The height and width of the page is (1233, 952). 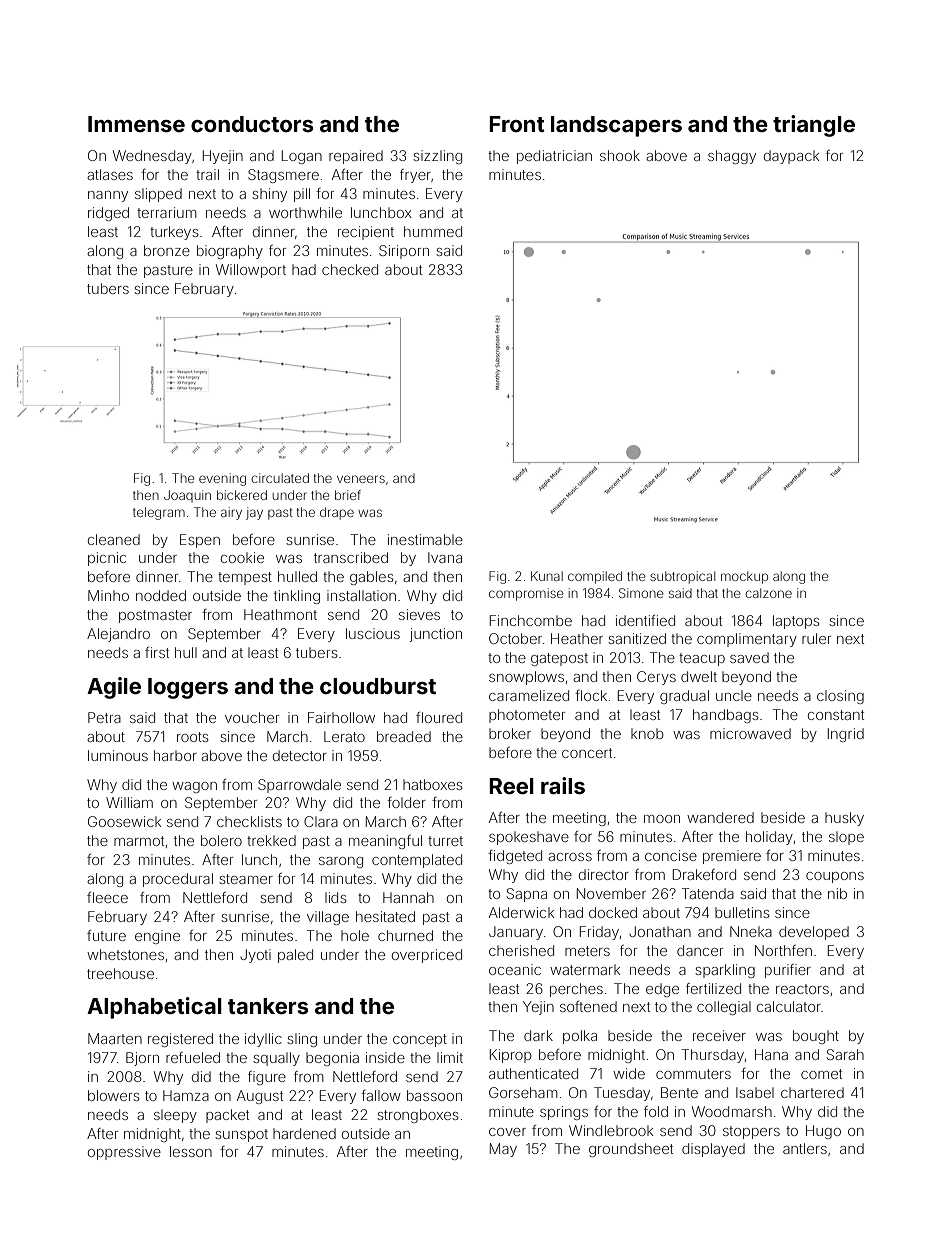 What do you see at coordinates (616, 126) in the page?
I see `landscapers` at bounding box center [616, 126].
